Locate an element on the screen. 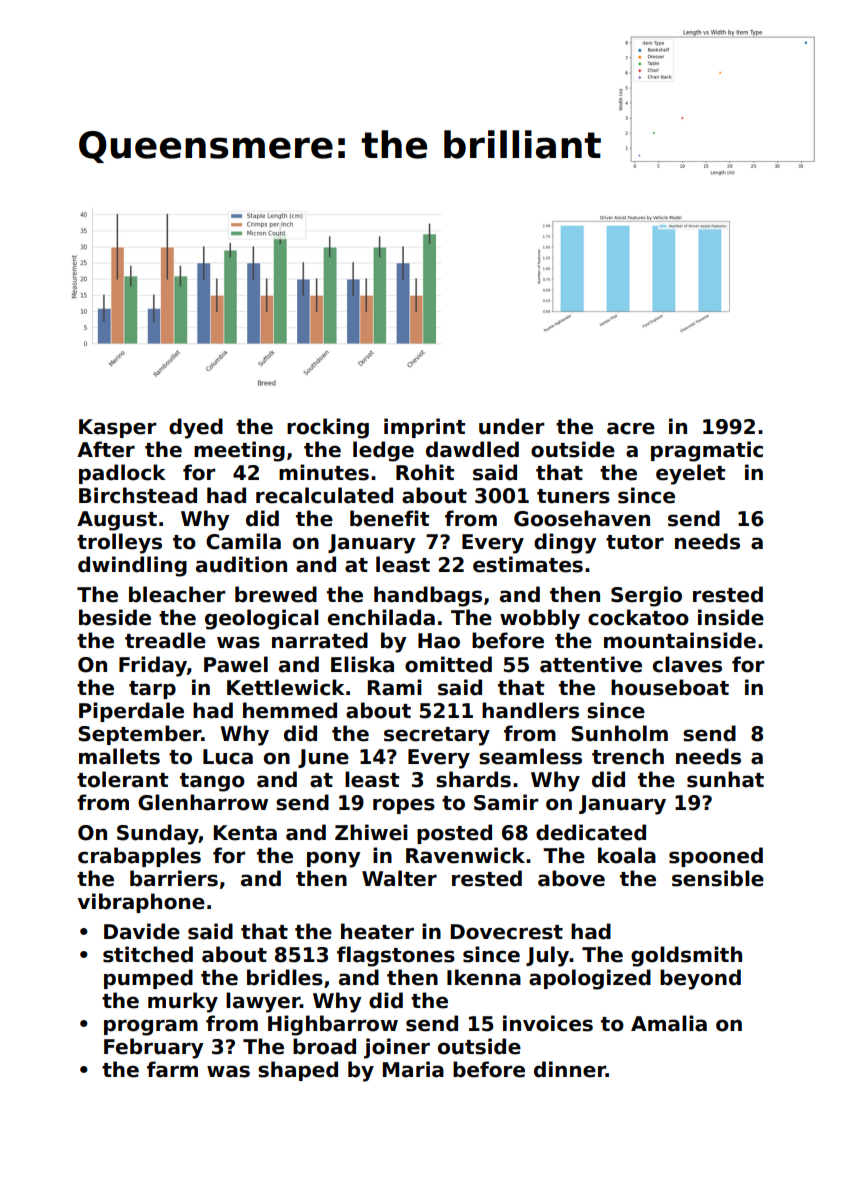  Highbarrow is located at coordinates (333, 1025).
